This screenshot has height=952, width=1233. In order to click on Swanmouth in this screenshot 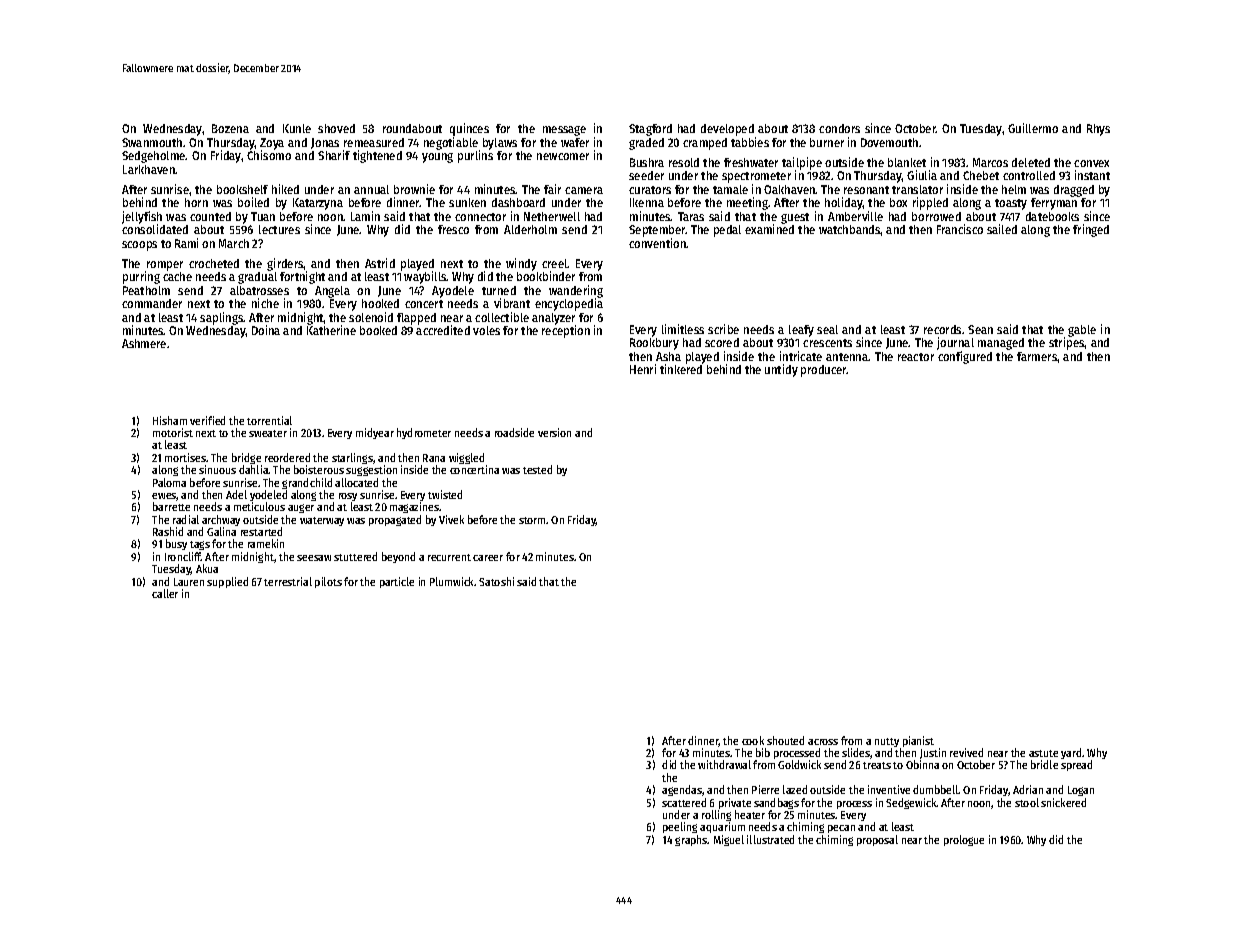, I will do `click(152, 142)`.
